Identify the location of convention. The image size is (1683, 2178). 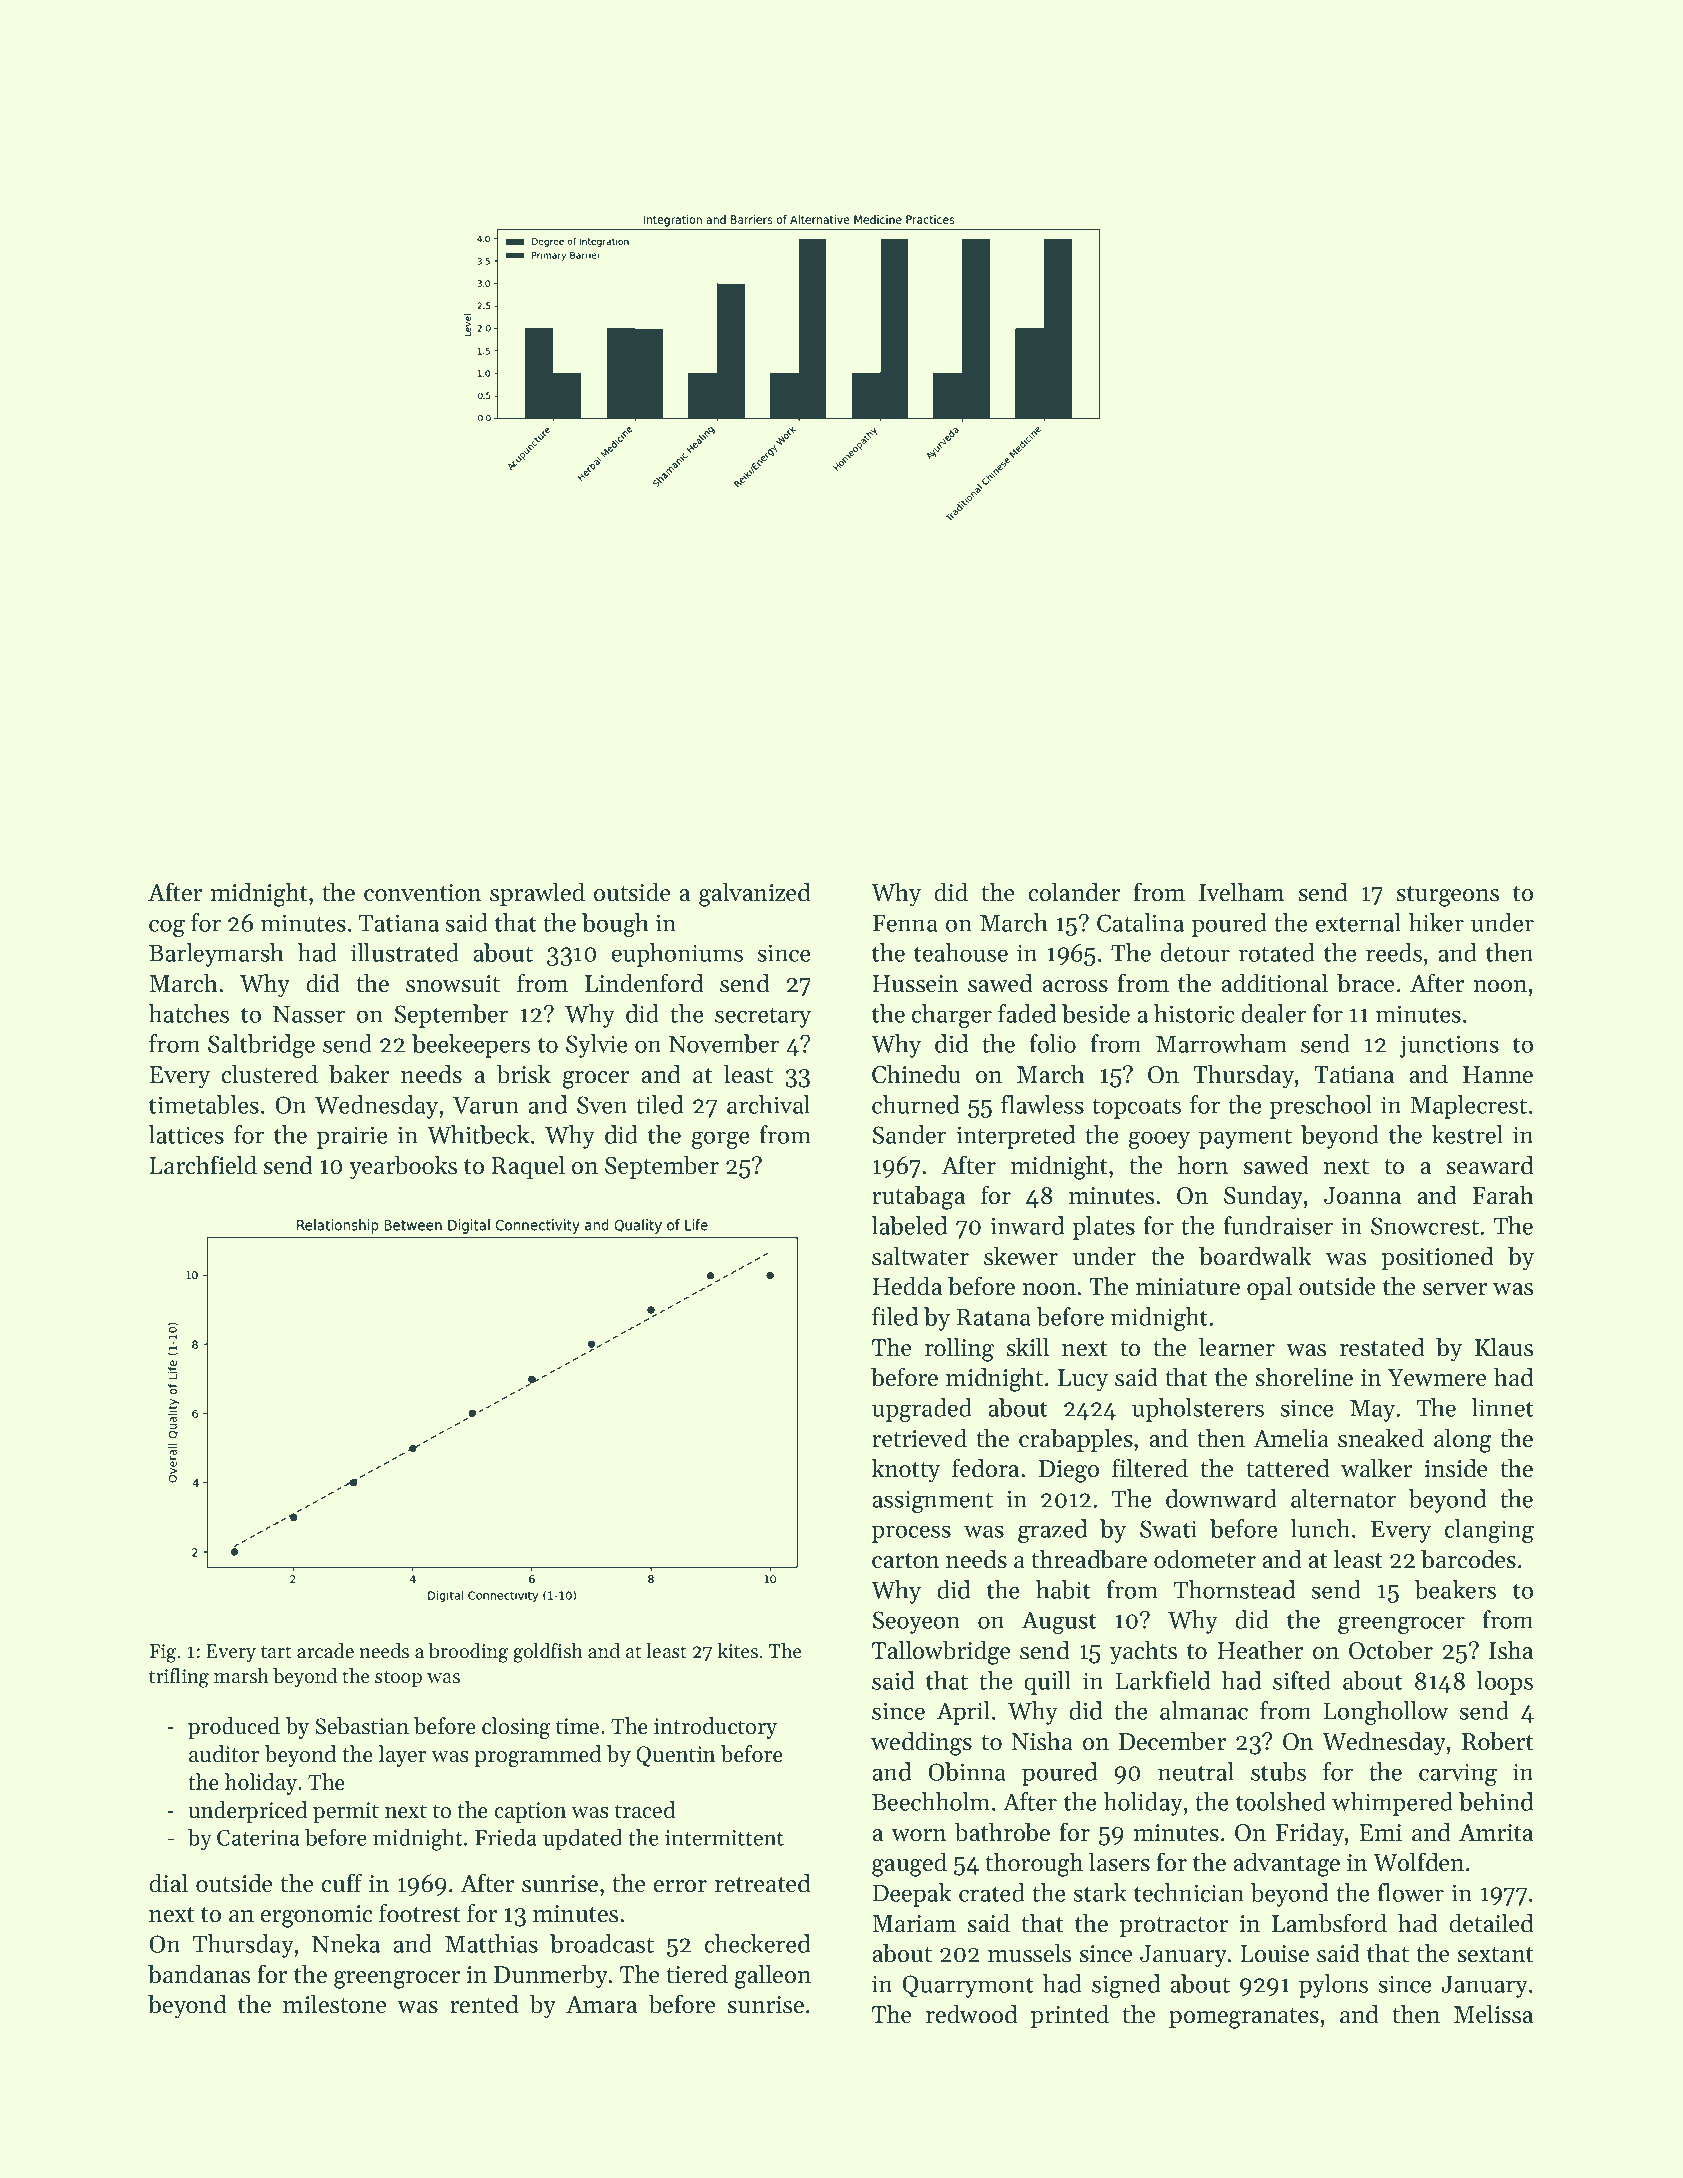
(423, 893).
